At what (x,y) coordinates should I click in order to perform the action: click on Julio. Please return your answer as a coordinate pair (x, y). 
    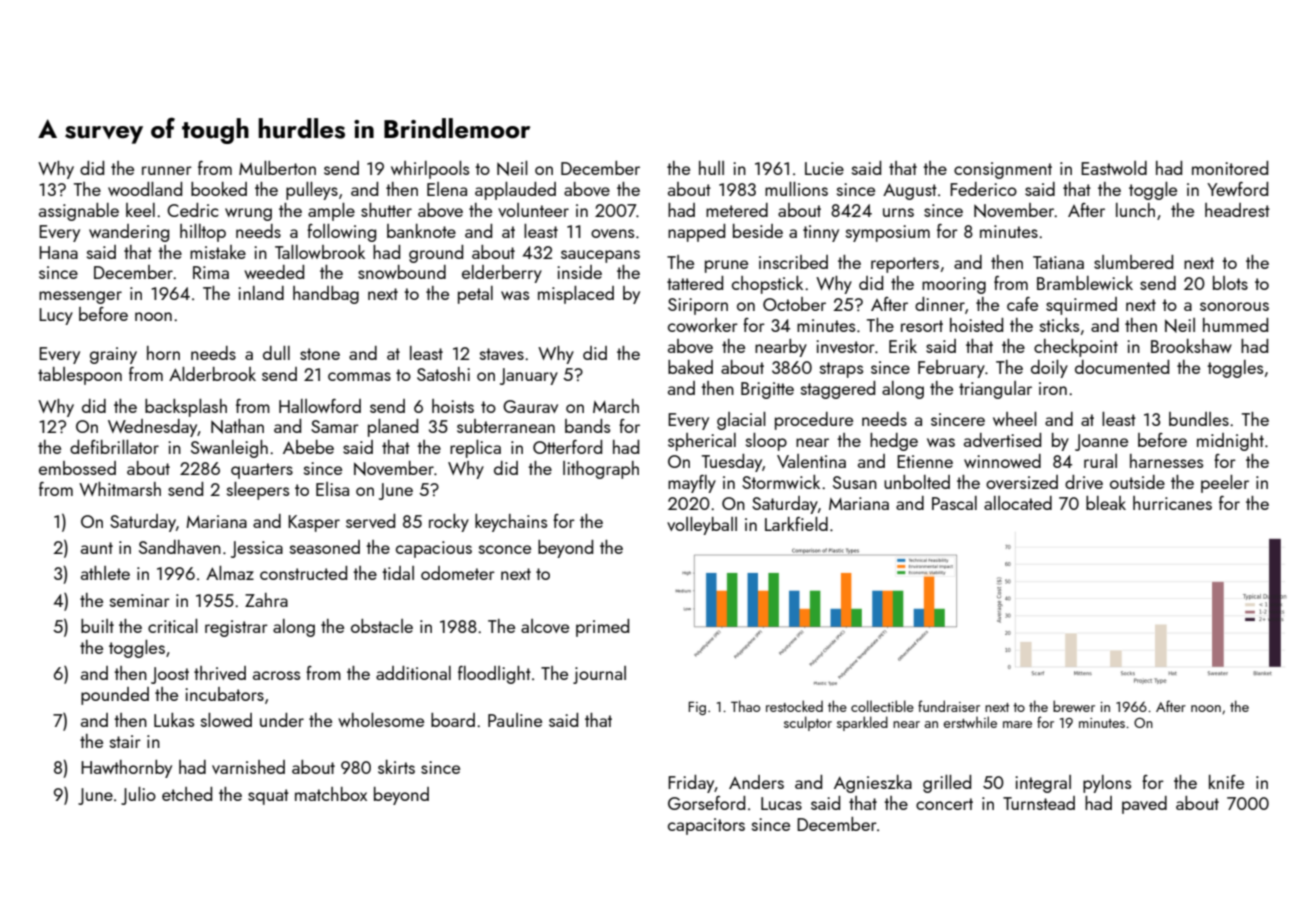
    Looking at the image, I should click on (138, 796).
